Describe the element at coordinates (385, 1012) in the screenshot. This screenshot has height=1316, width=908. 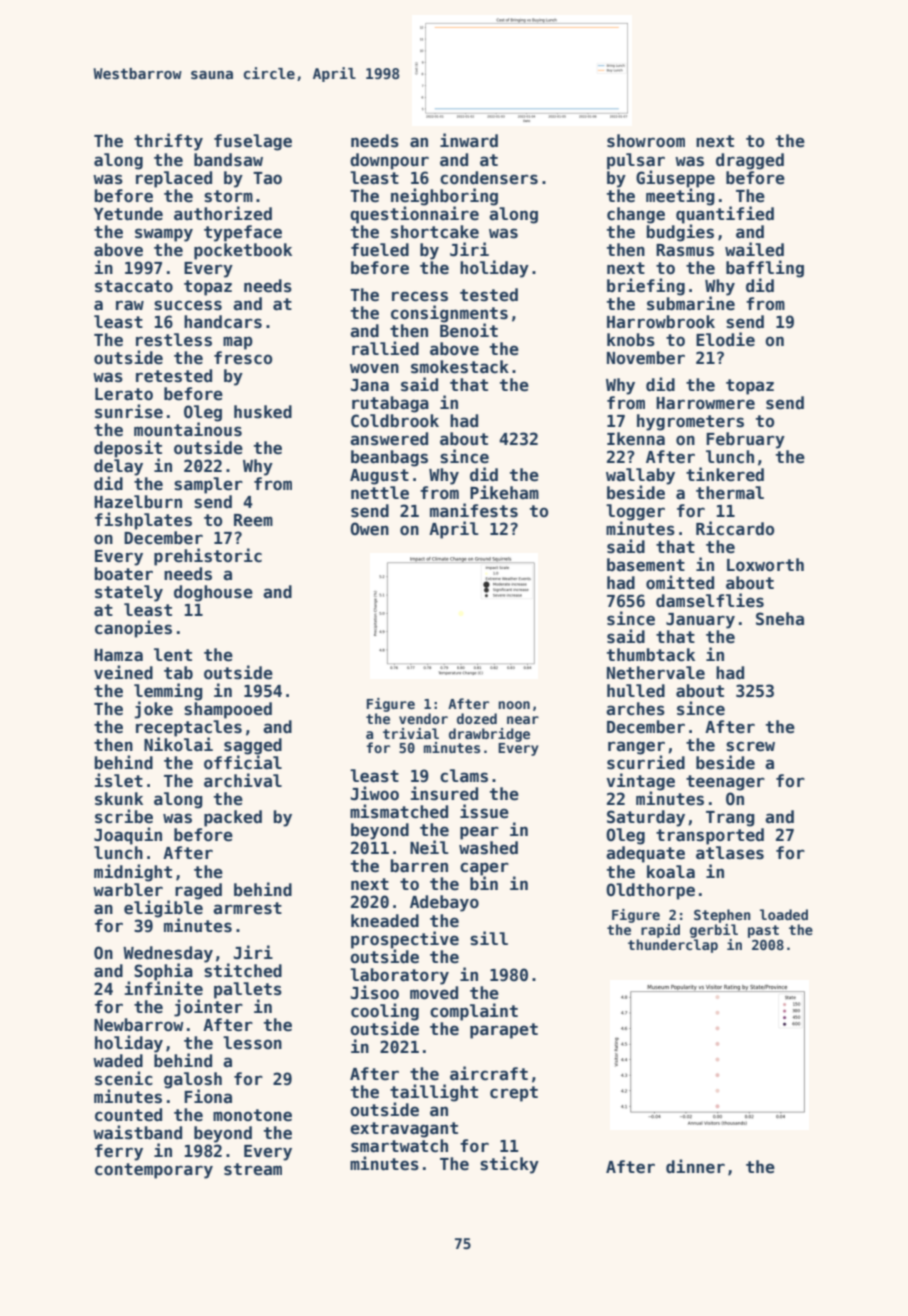
I see `cooling` at that location.
